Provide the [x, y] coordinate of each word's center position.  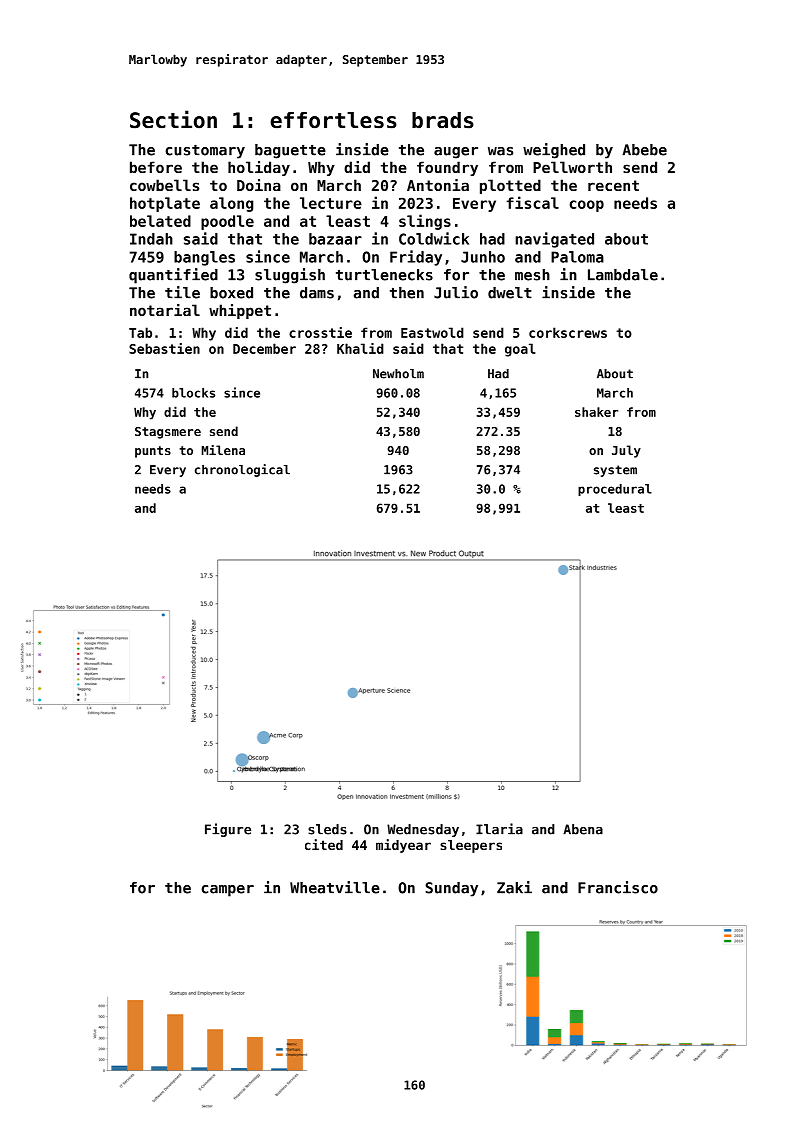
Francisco [618, 887]
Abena [583, 829]
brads [443, 120]
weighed [554, 151]
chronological [242, 470]
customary [205, 152]
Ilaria [499, 829]
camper [227, 891]
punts [153, 452]
